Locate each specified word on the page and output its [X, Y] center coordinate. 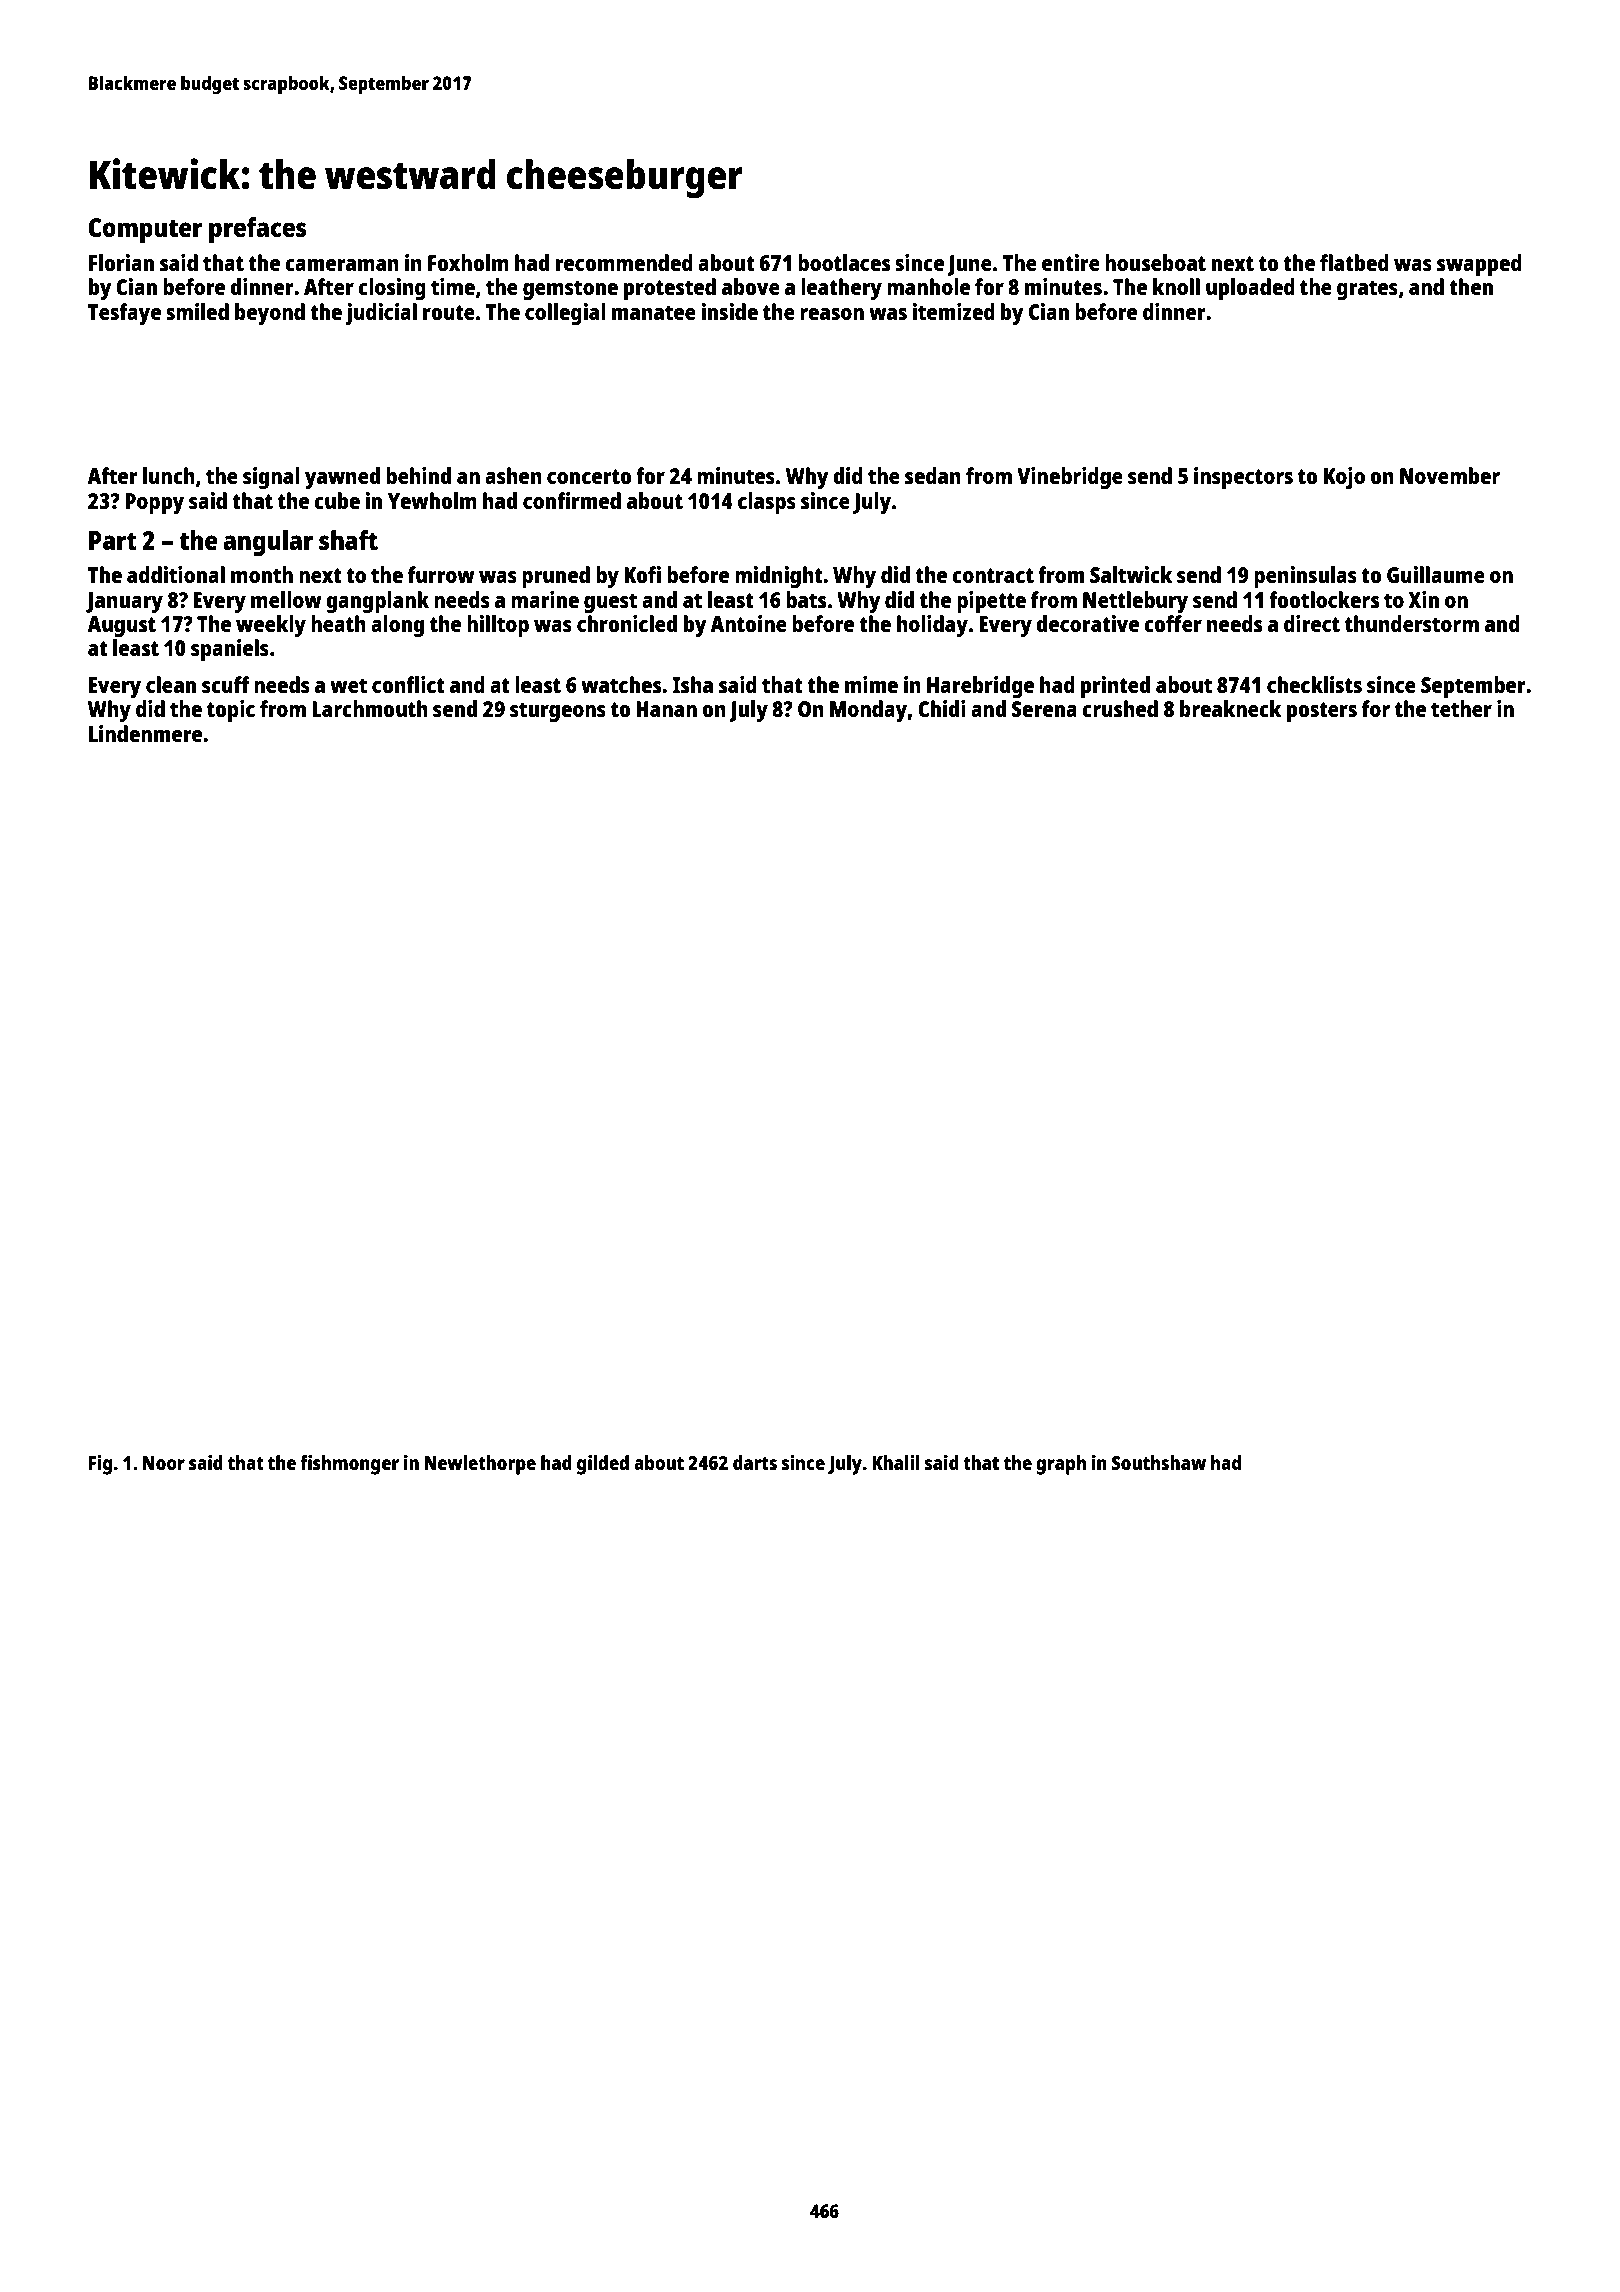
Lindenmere [145, 733]
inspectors [1243, 478]
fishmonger [349, 1465]
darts [755, 1462]
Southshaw [1159, 1462]
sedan [933, 475]
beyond [270, 314]
